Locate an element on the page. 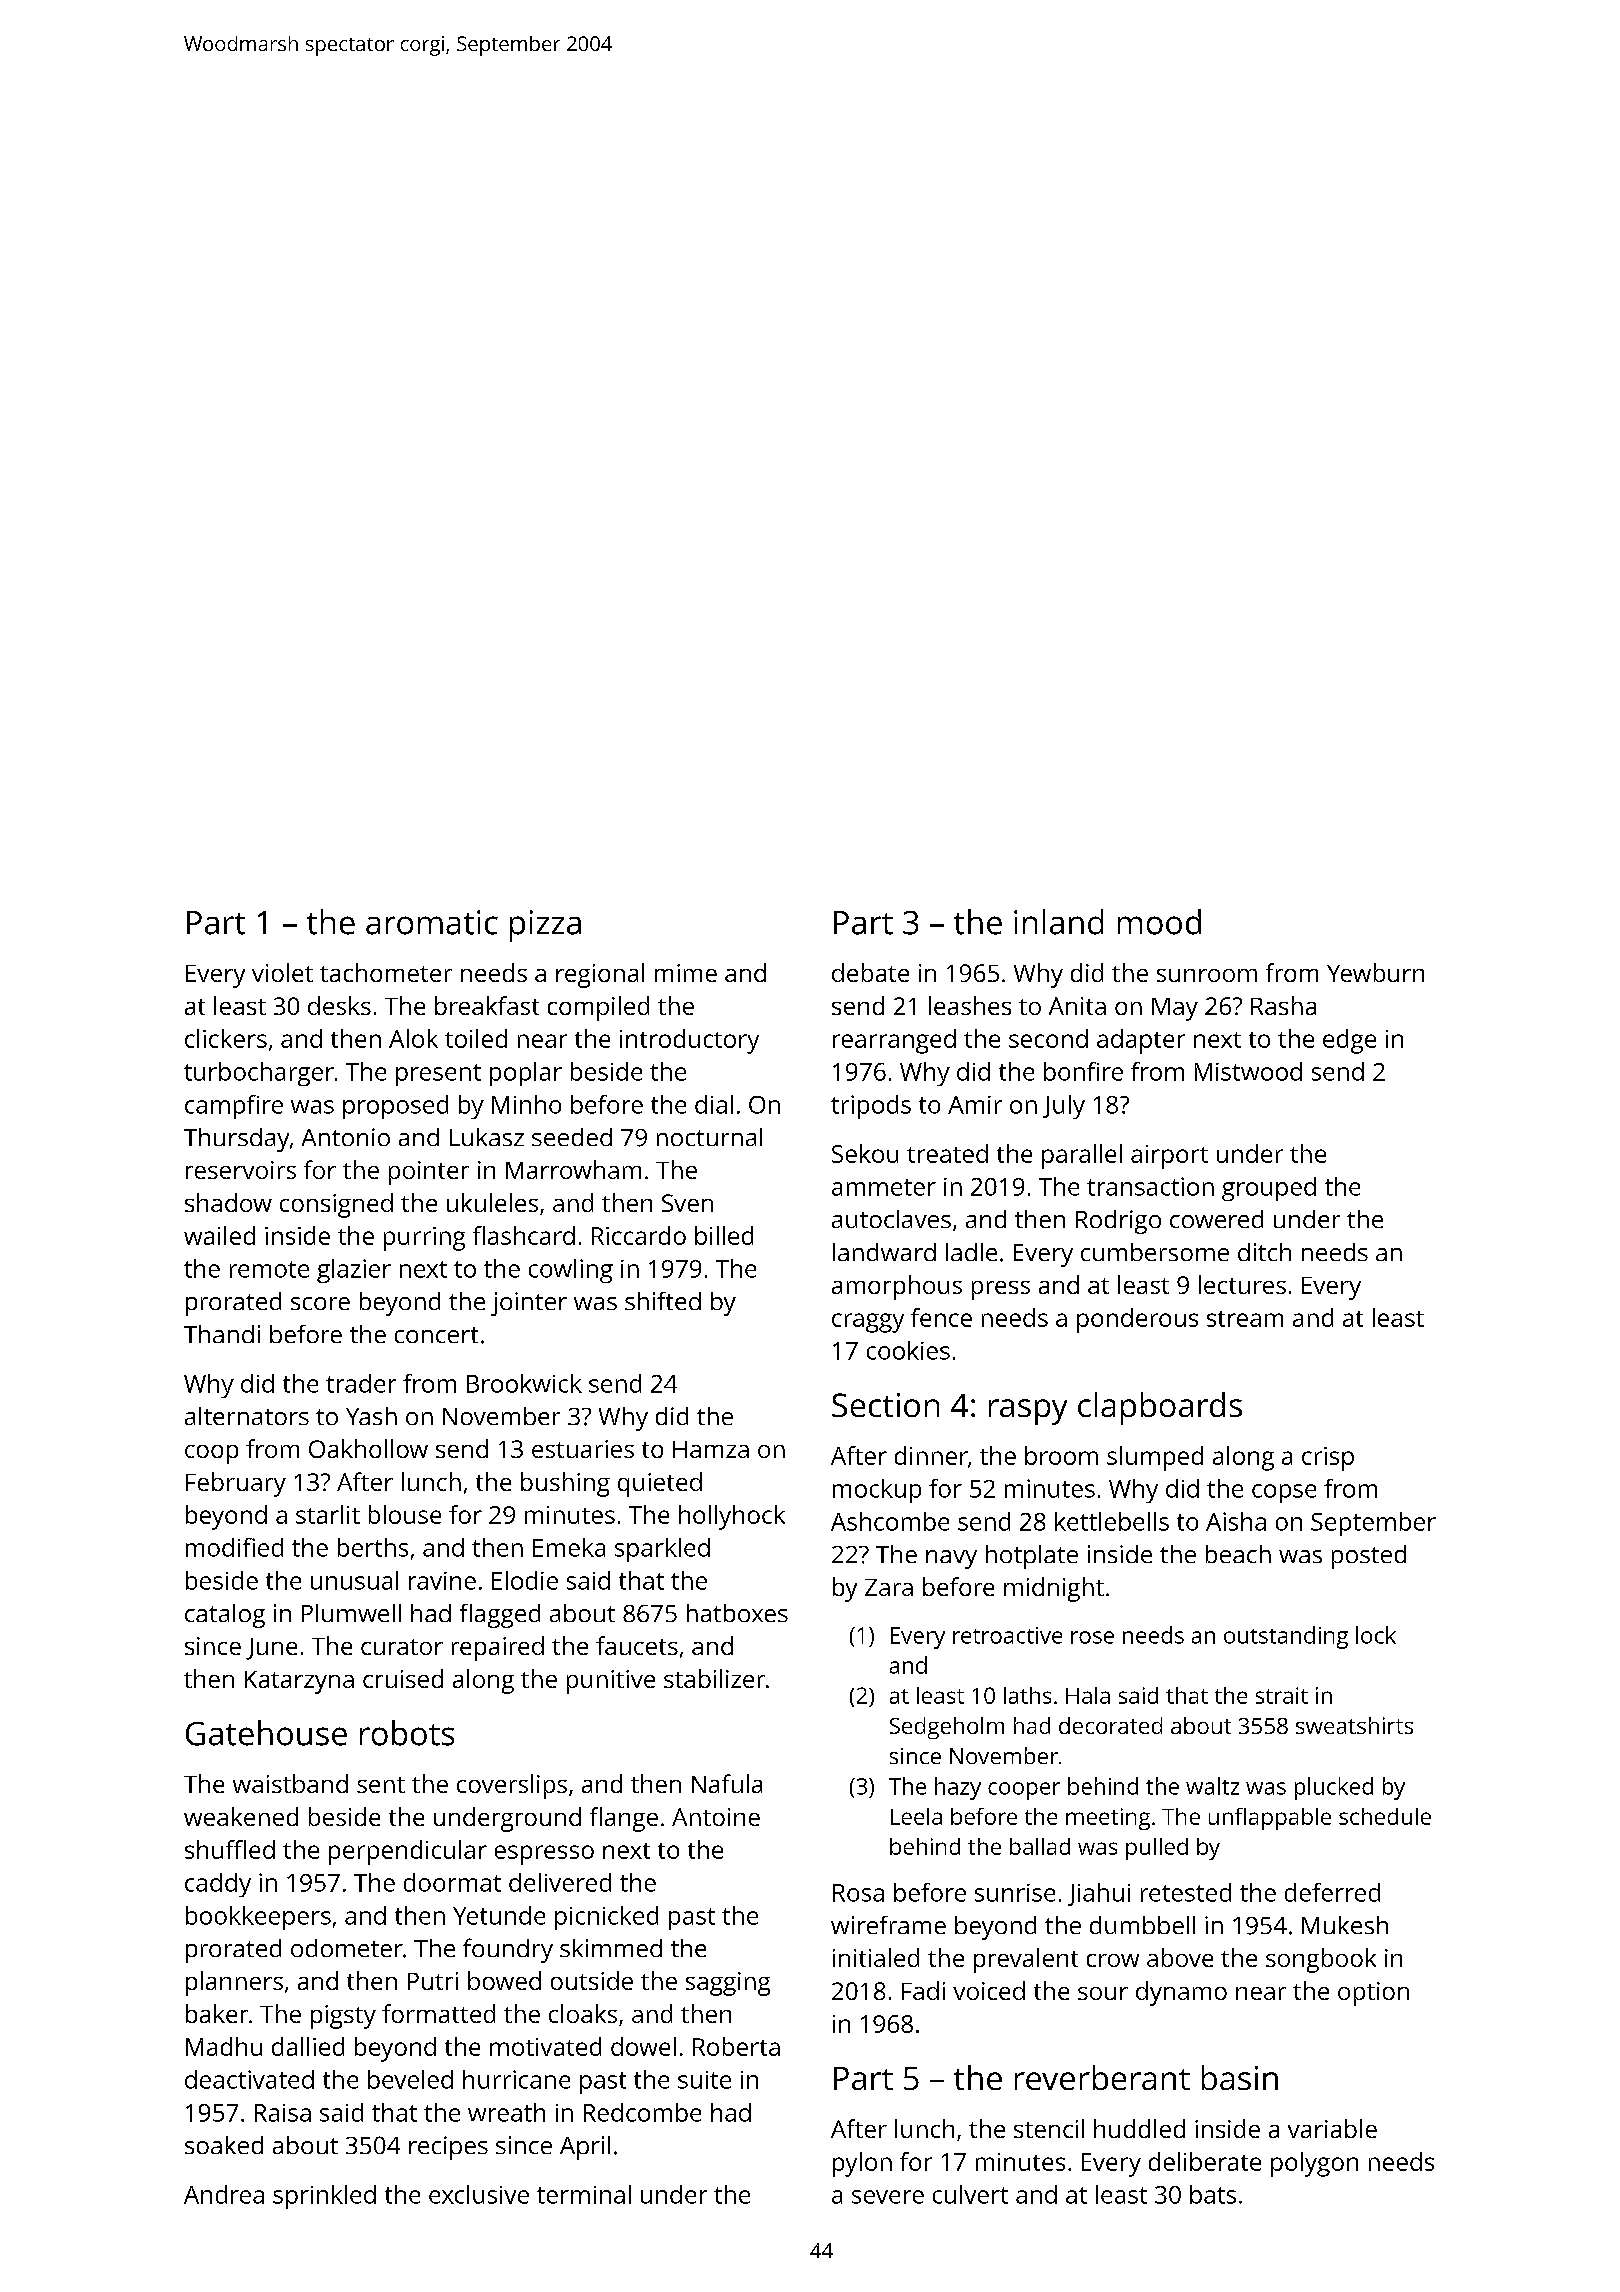  suite is located at coordinates (704, 2080).
